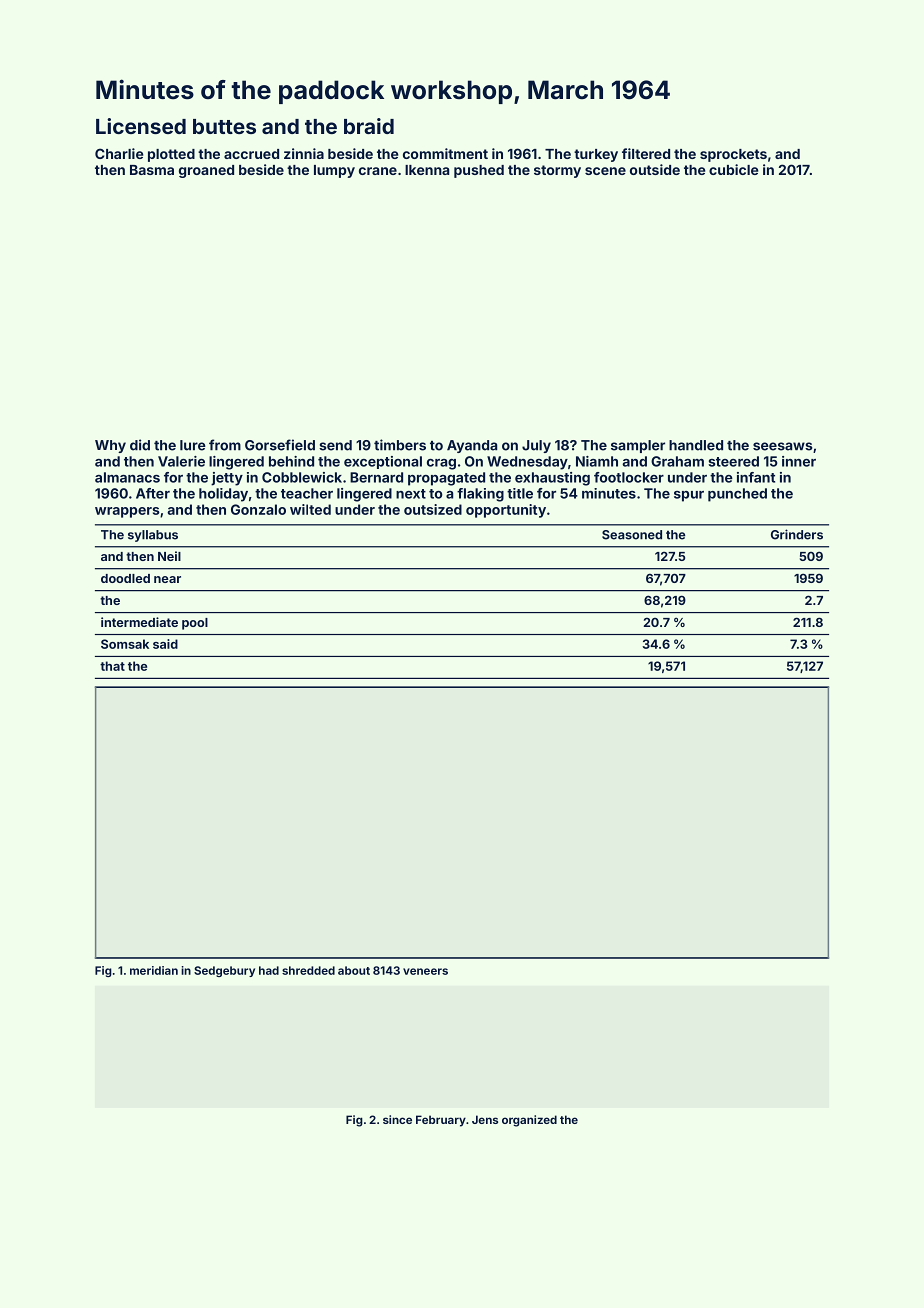 The image size is (924, 1308). Describe the element at coordinates (152, 170) in the image. I see `Basma` at that location.
